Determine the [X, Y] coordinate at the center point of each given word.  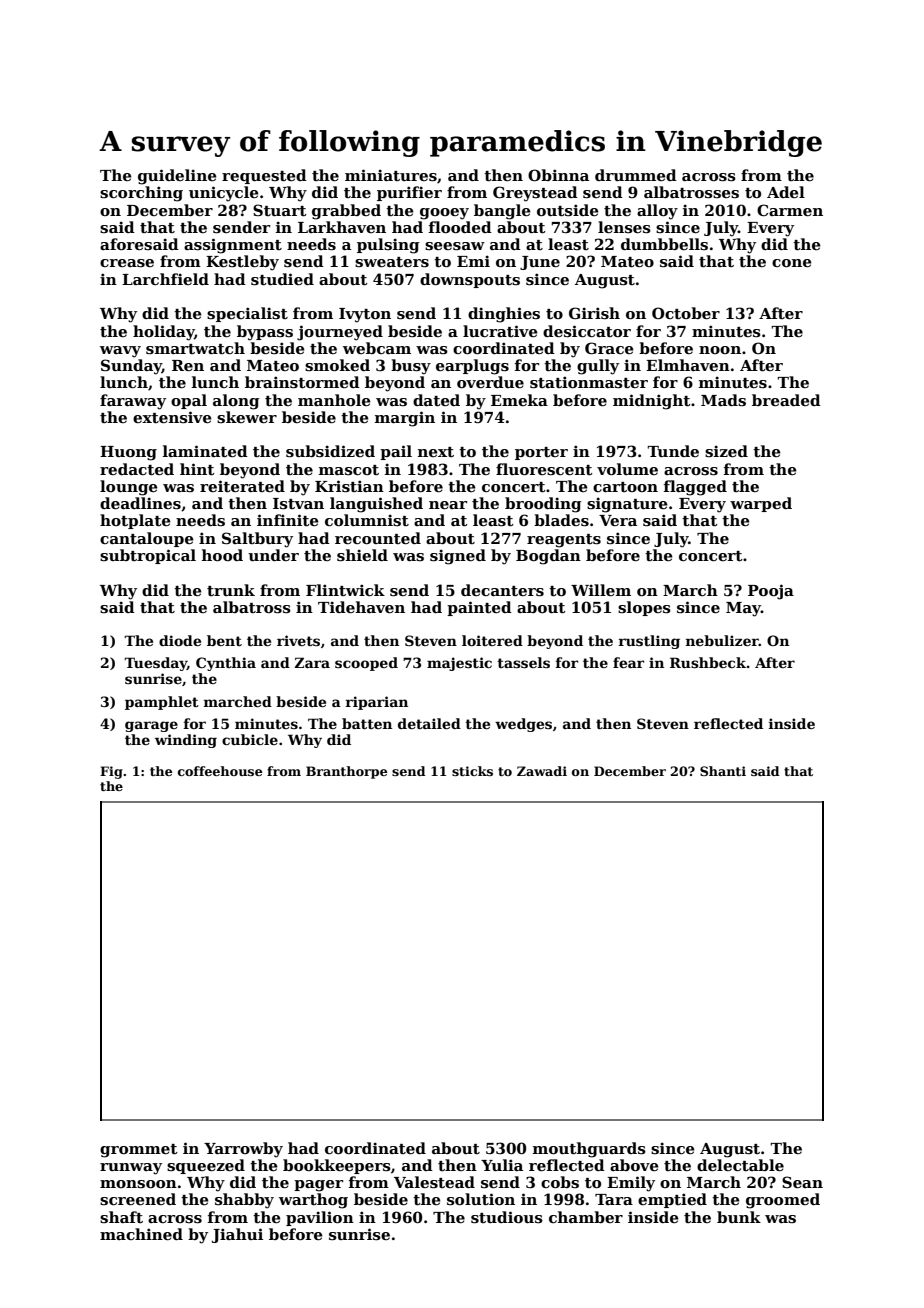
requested [264, 176]
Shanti [723, 771]
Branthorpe [346, 772]
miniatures [391, 175]
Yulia [502, 1165]
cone [792, 263]
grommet [139, 1151]
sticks [472, 771]
